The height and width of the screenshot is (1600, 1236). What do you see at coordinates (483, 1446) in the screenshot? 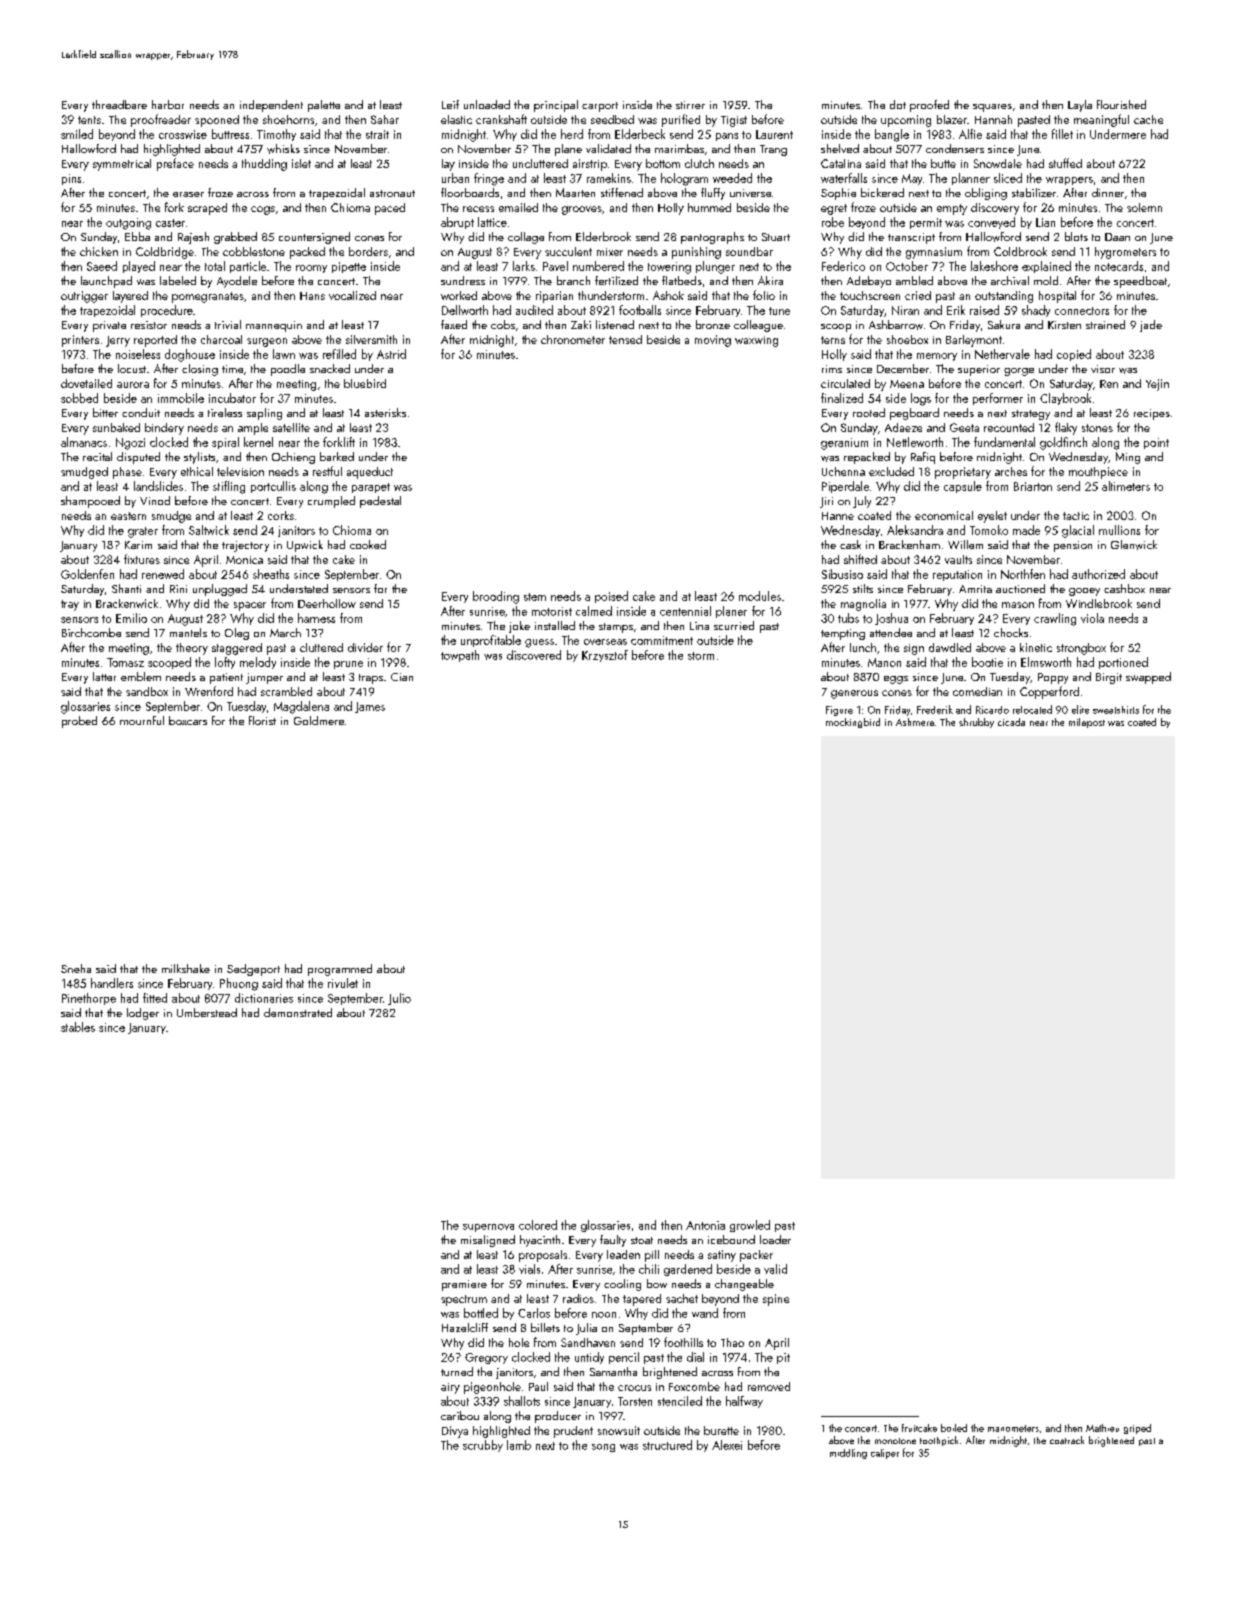
I see `scrubby` at bounding box center [483, 1446].
